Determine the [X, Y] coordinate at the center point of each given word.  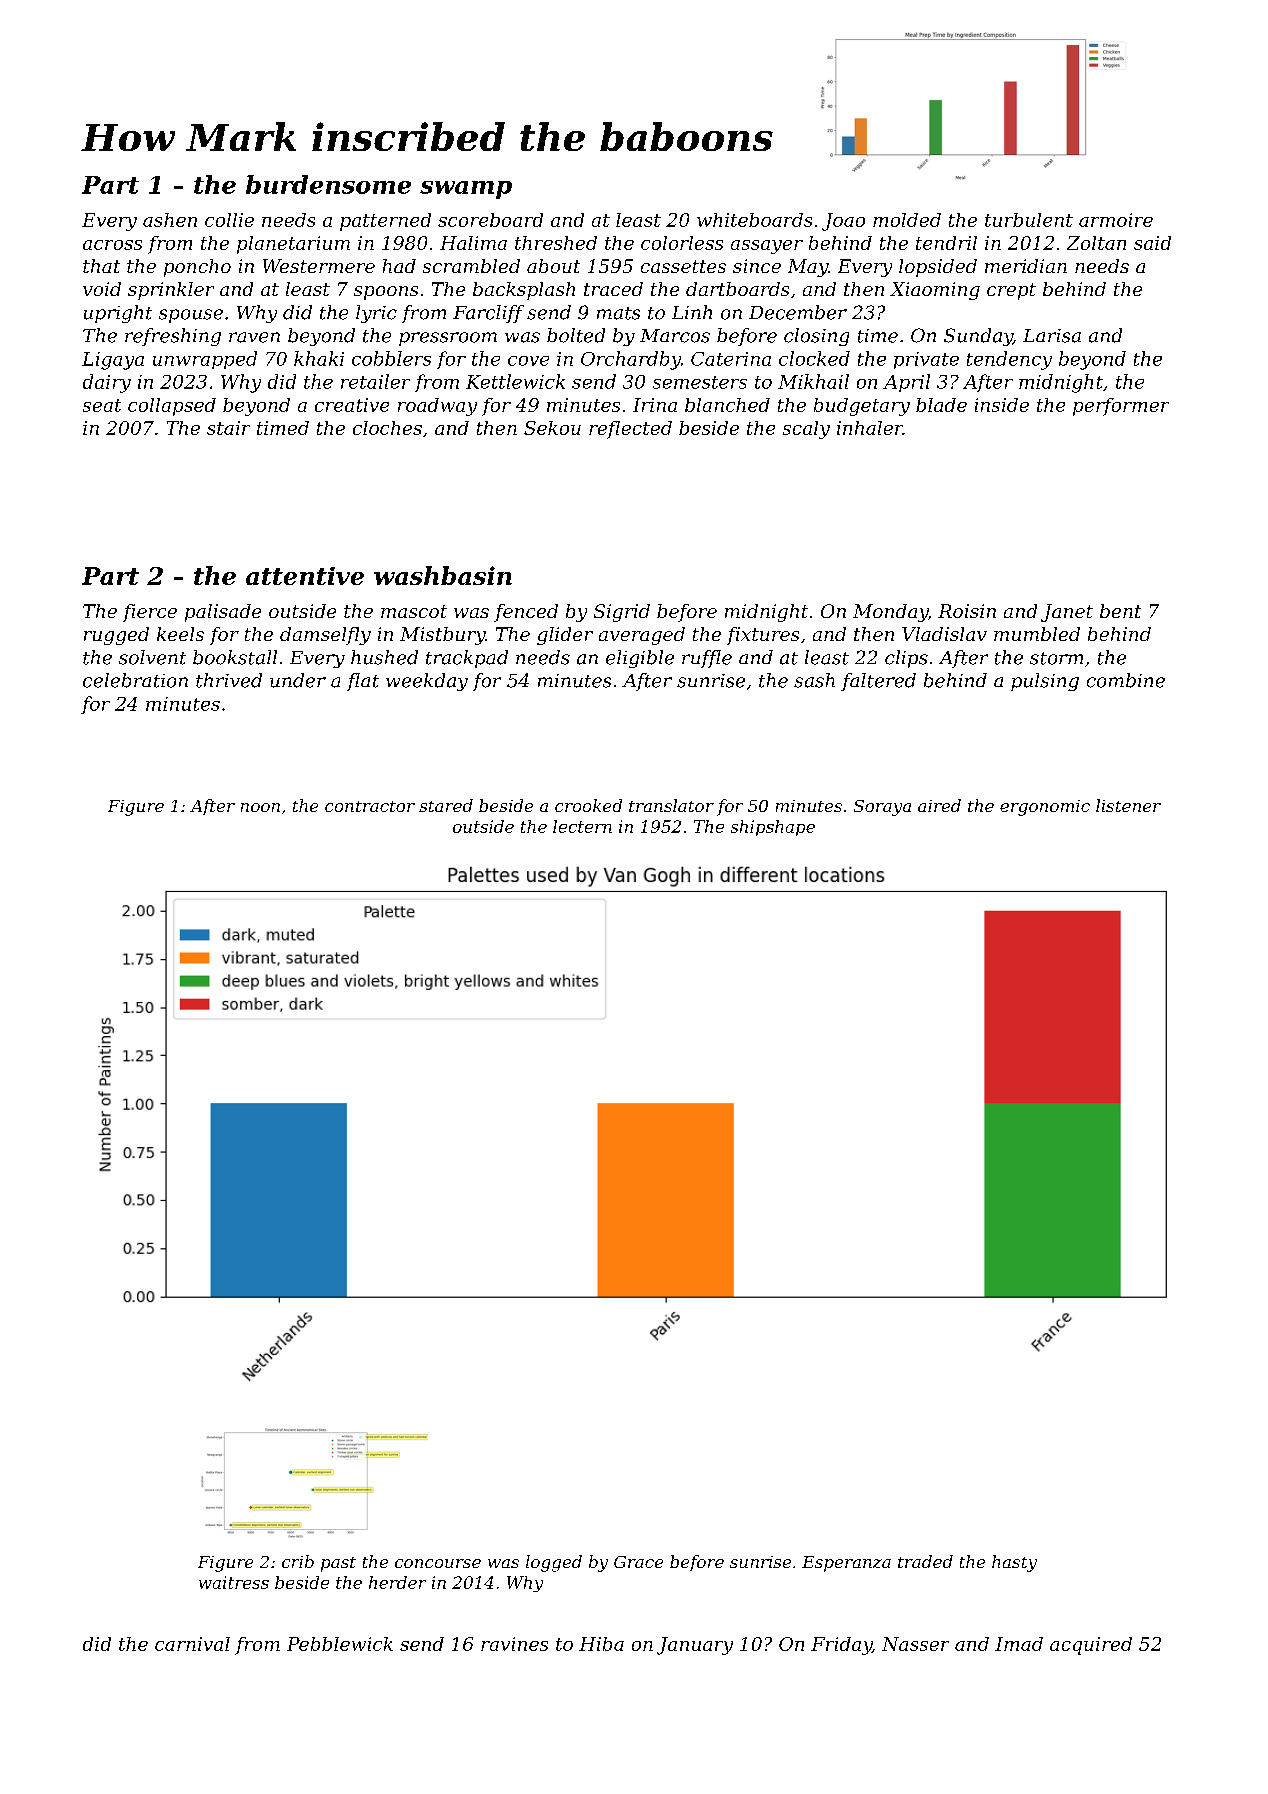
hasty [1014, 1563]
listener [1128, 805]
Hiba [601, 1644]
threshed [556, 243]
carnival [192, 1644]
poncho [197, 268]
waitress [234, 1582]
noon [260, 807]
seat [102, 405]
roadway [437, 407]
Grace [638, 1562]
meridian [1026, 266]
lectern [582, 826]
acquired [1091, 1646]
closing [816, 337]
